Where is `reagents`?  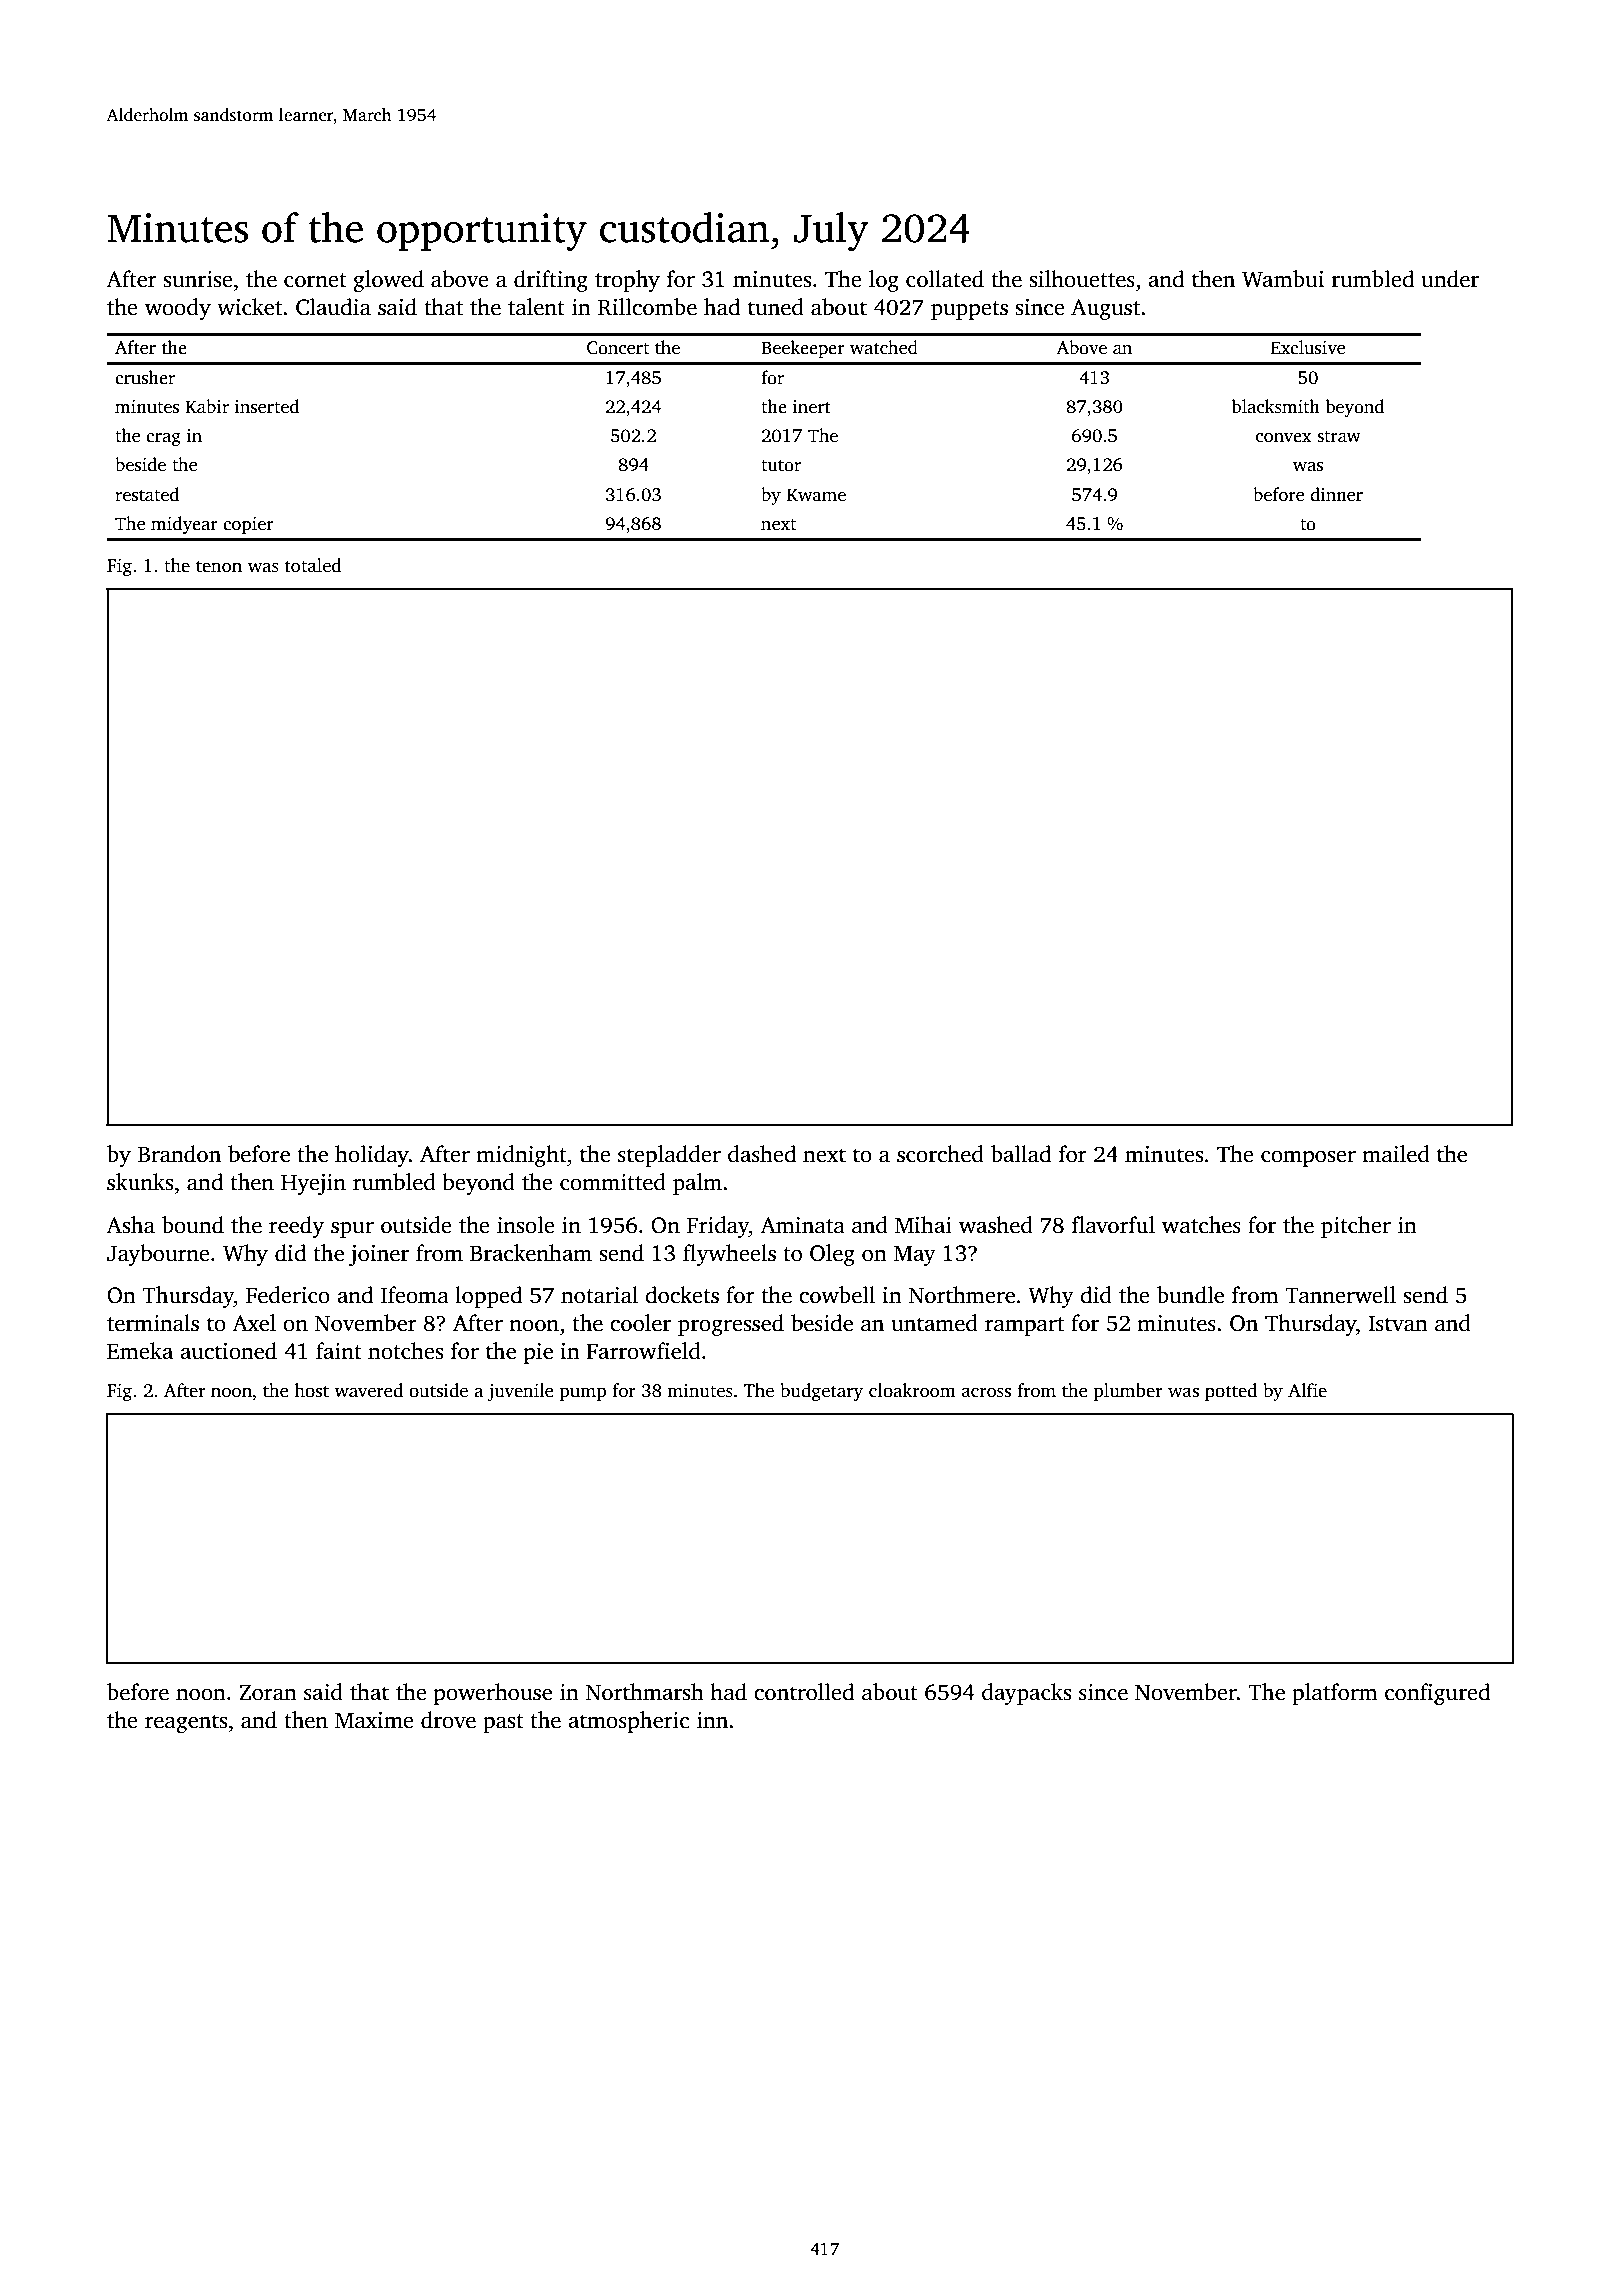 reagents is located at coordinates (186, 1723).
